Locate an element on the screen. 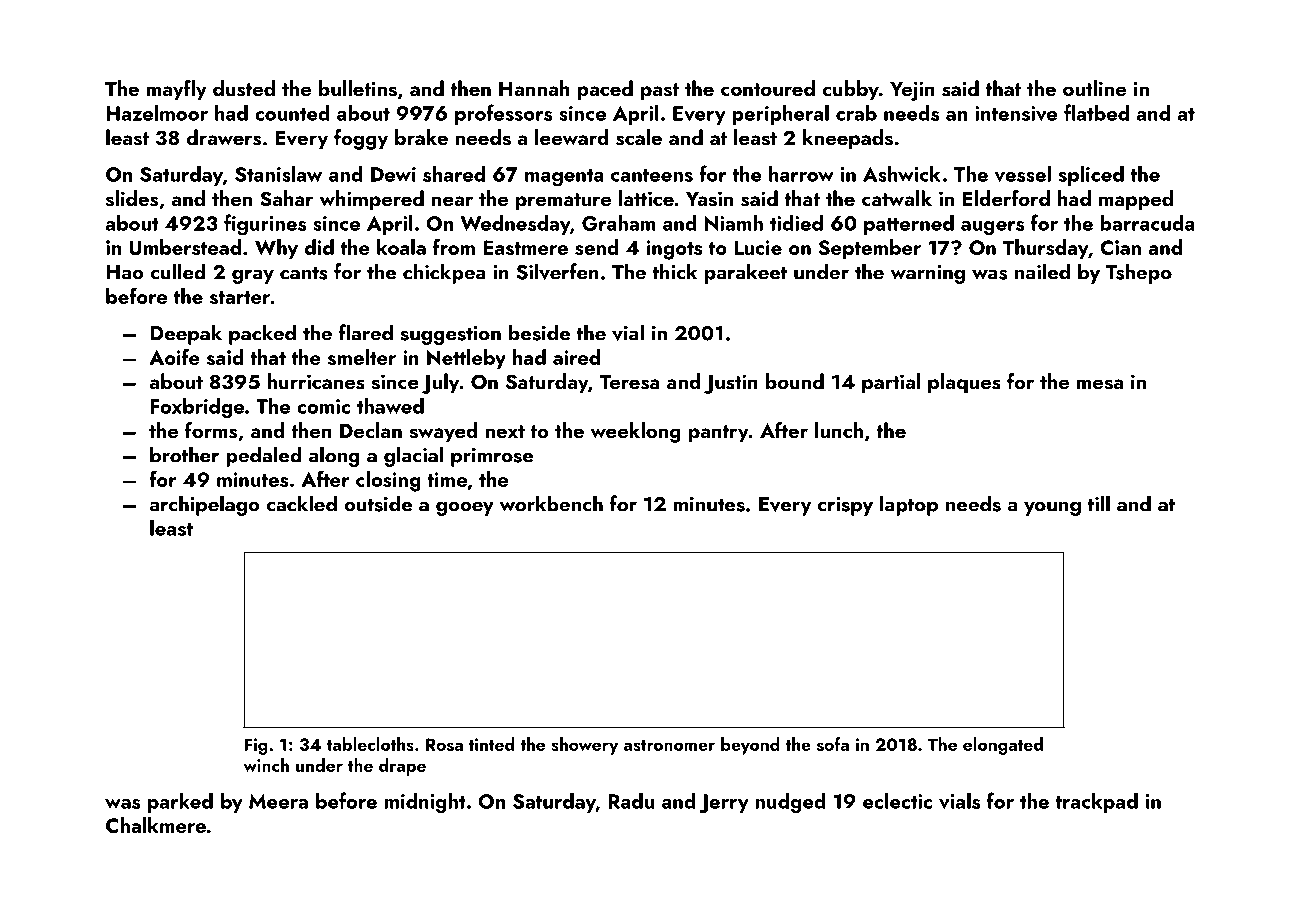 This screenshot has width=1308, height=924. elongated is located at coordinates (1003, 746).
